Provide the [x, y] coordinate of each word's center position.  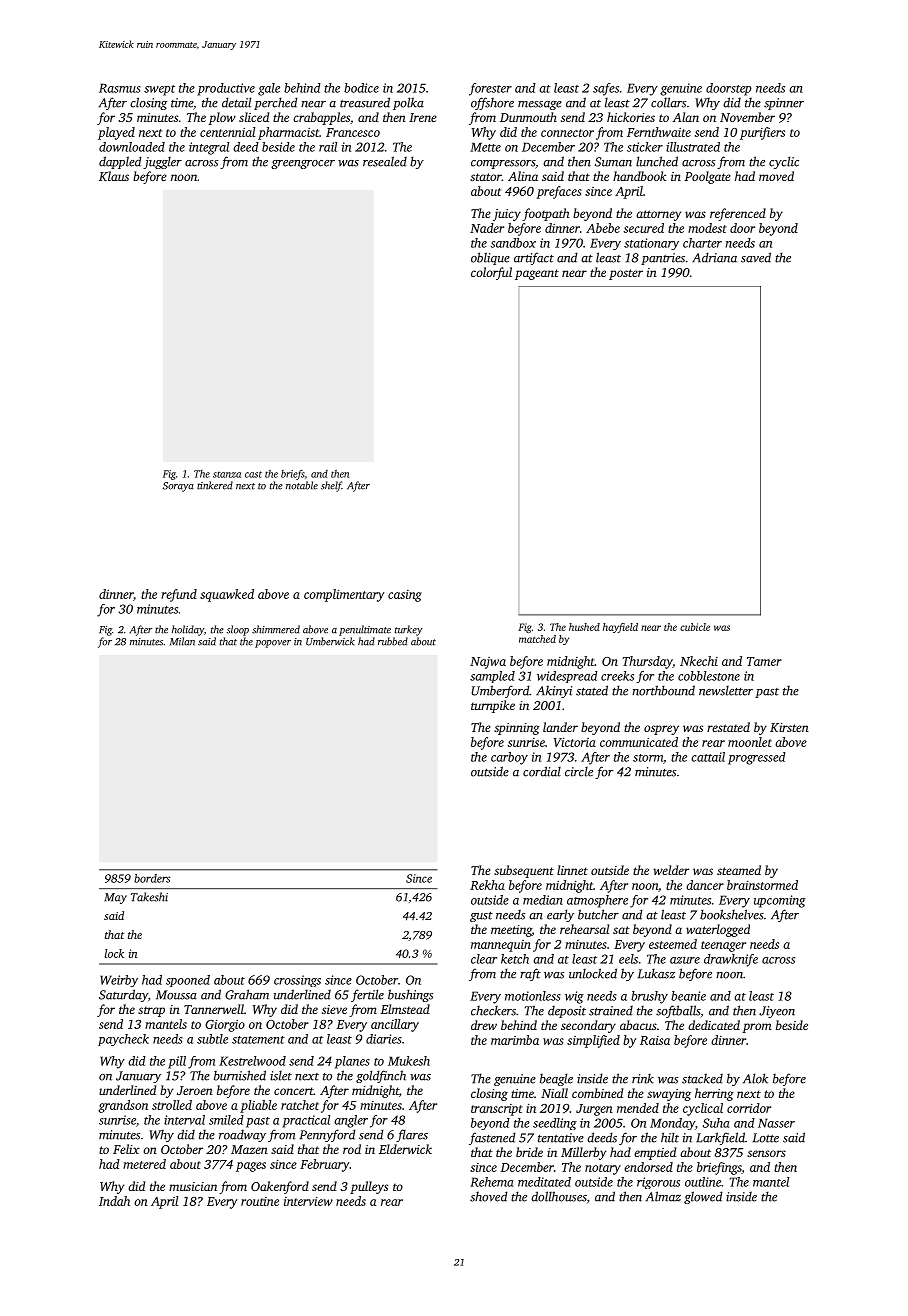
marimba [515, 1040]
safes [606, 89]
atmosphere [597, 901]
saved [756, 257]
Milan [182, 641]
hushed [584, 627]
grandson [123, 1106]
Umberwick [330, 641]
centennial [227, 132]
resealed [385, 161]
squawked [227, 595]
